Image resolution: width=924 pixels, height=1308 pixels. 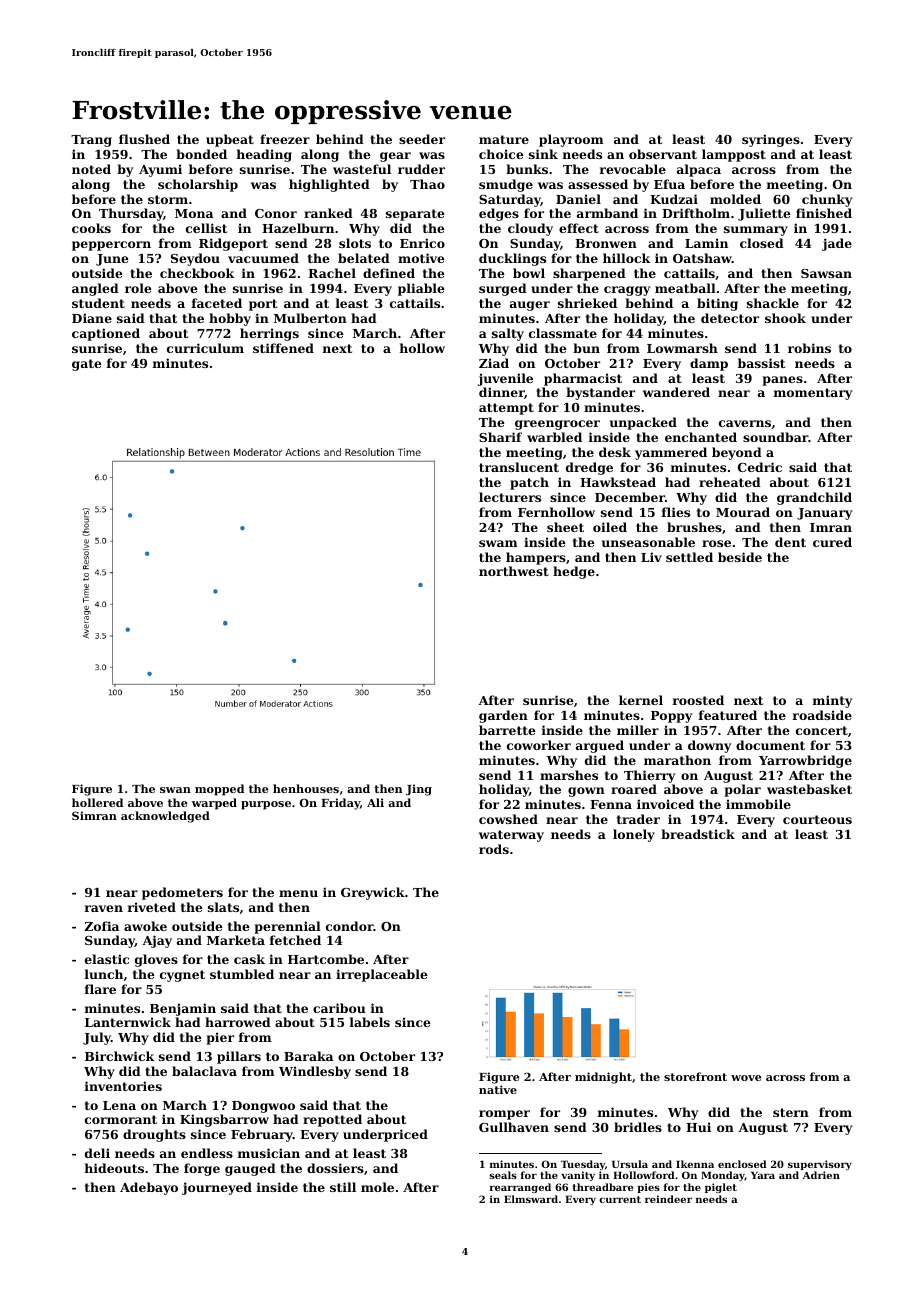 I want to click on rods, so click(x=494, y=849).
